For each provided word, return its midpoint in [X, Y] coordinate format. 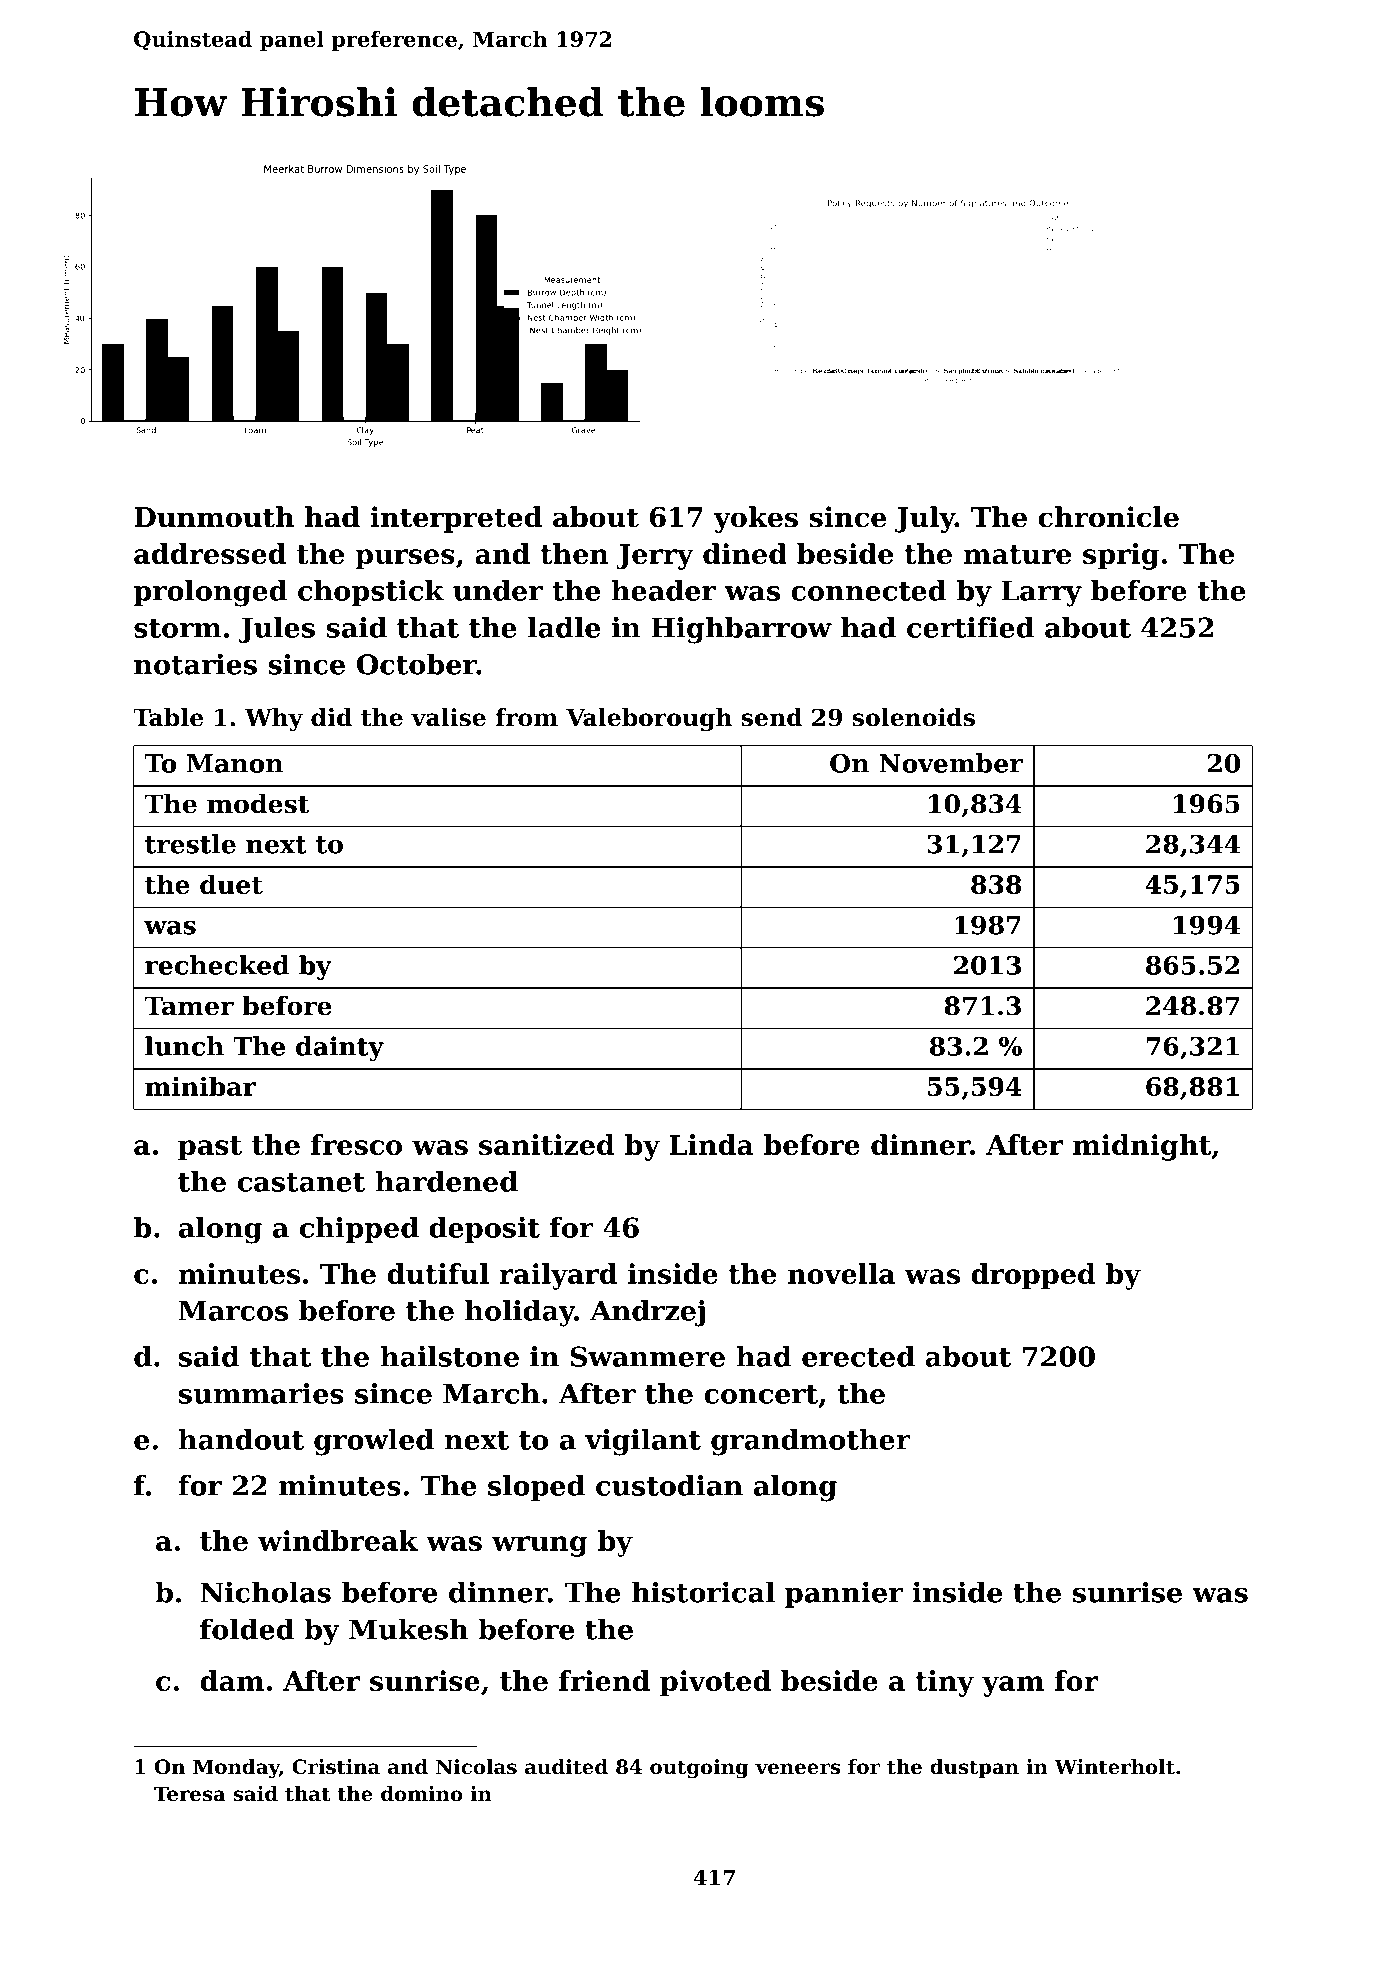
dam [232, 1680]
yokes [755, 519]
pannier [844, 1594]
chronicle [1108, 517]
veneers [797, 1769]
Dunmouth [214, 517]
